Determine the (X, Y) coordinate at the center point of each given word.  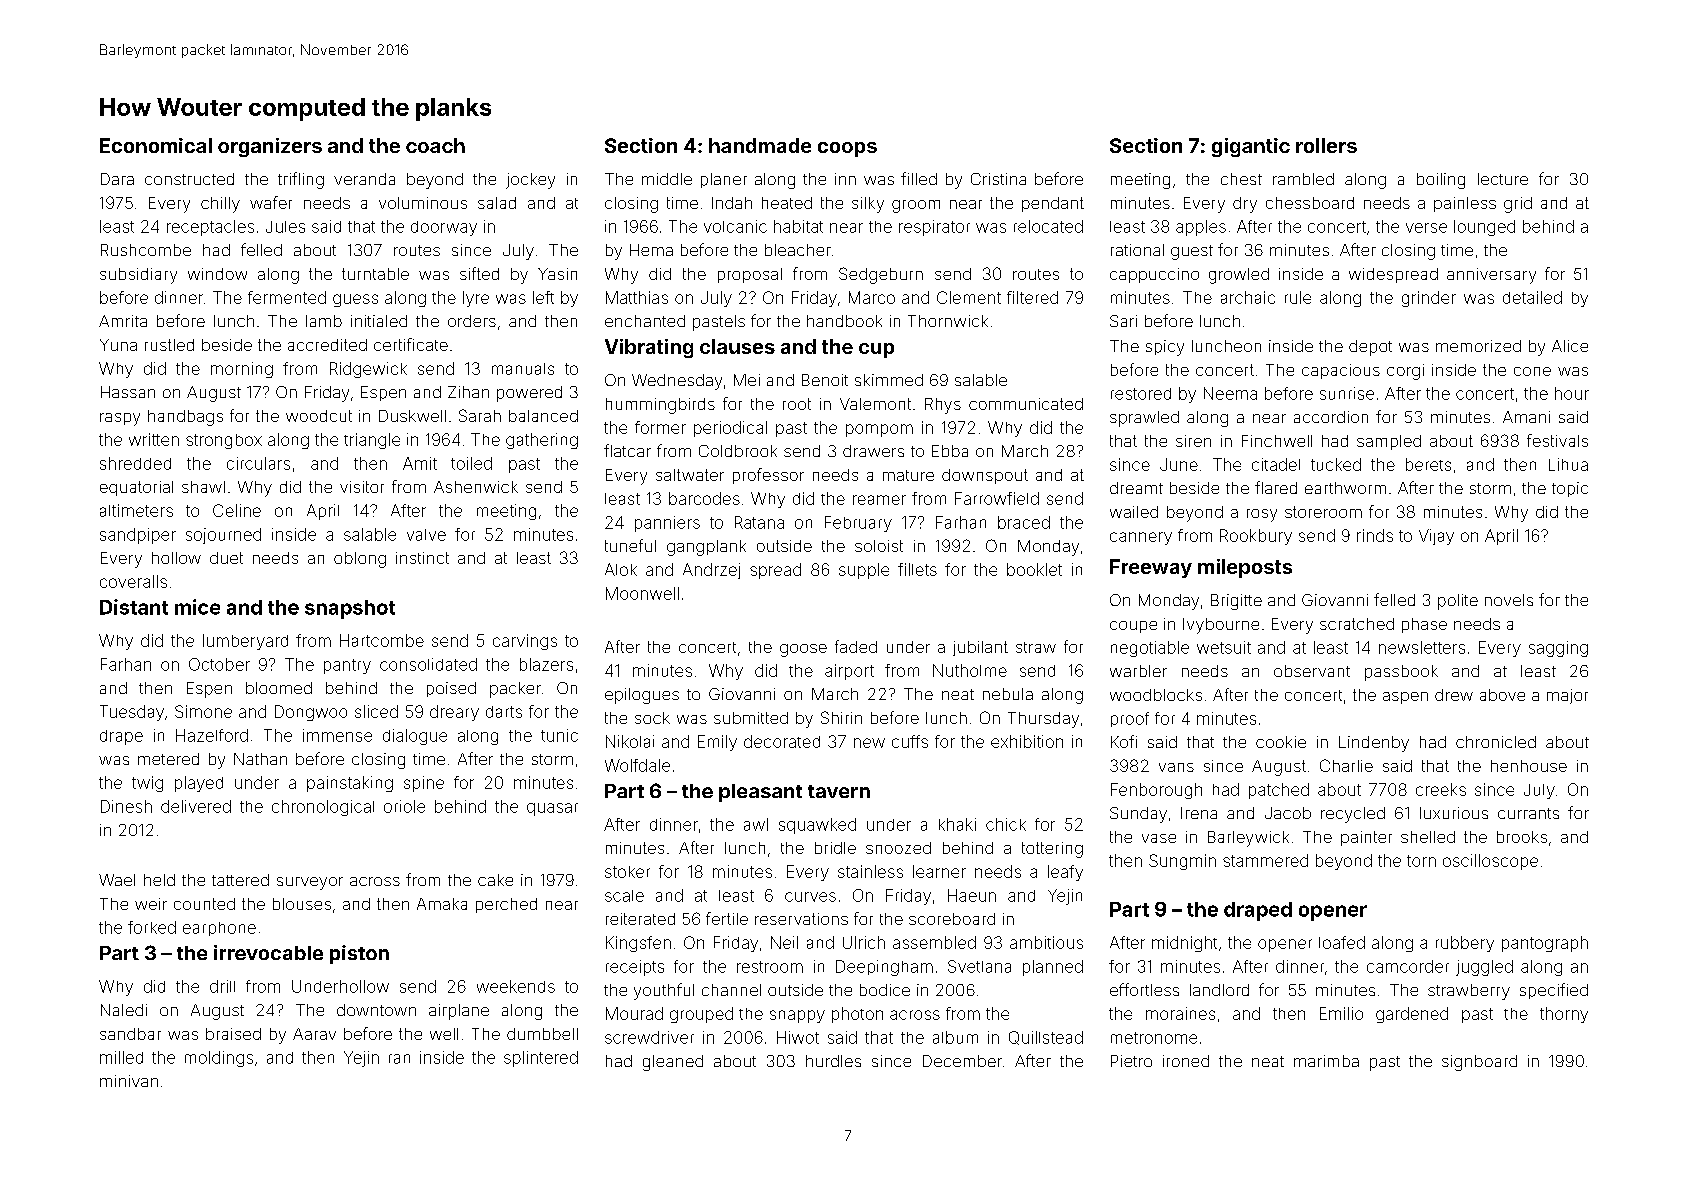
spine (424, 784)
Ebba (950, 451)
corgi (1405, 372)
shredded (135, 463)
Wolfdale (637, 765)
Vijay (1436, 537)
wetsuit (1224, 647)
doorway (444, 228)
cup (876, 350)
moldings (219, 1059)
